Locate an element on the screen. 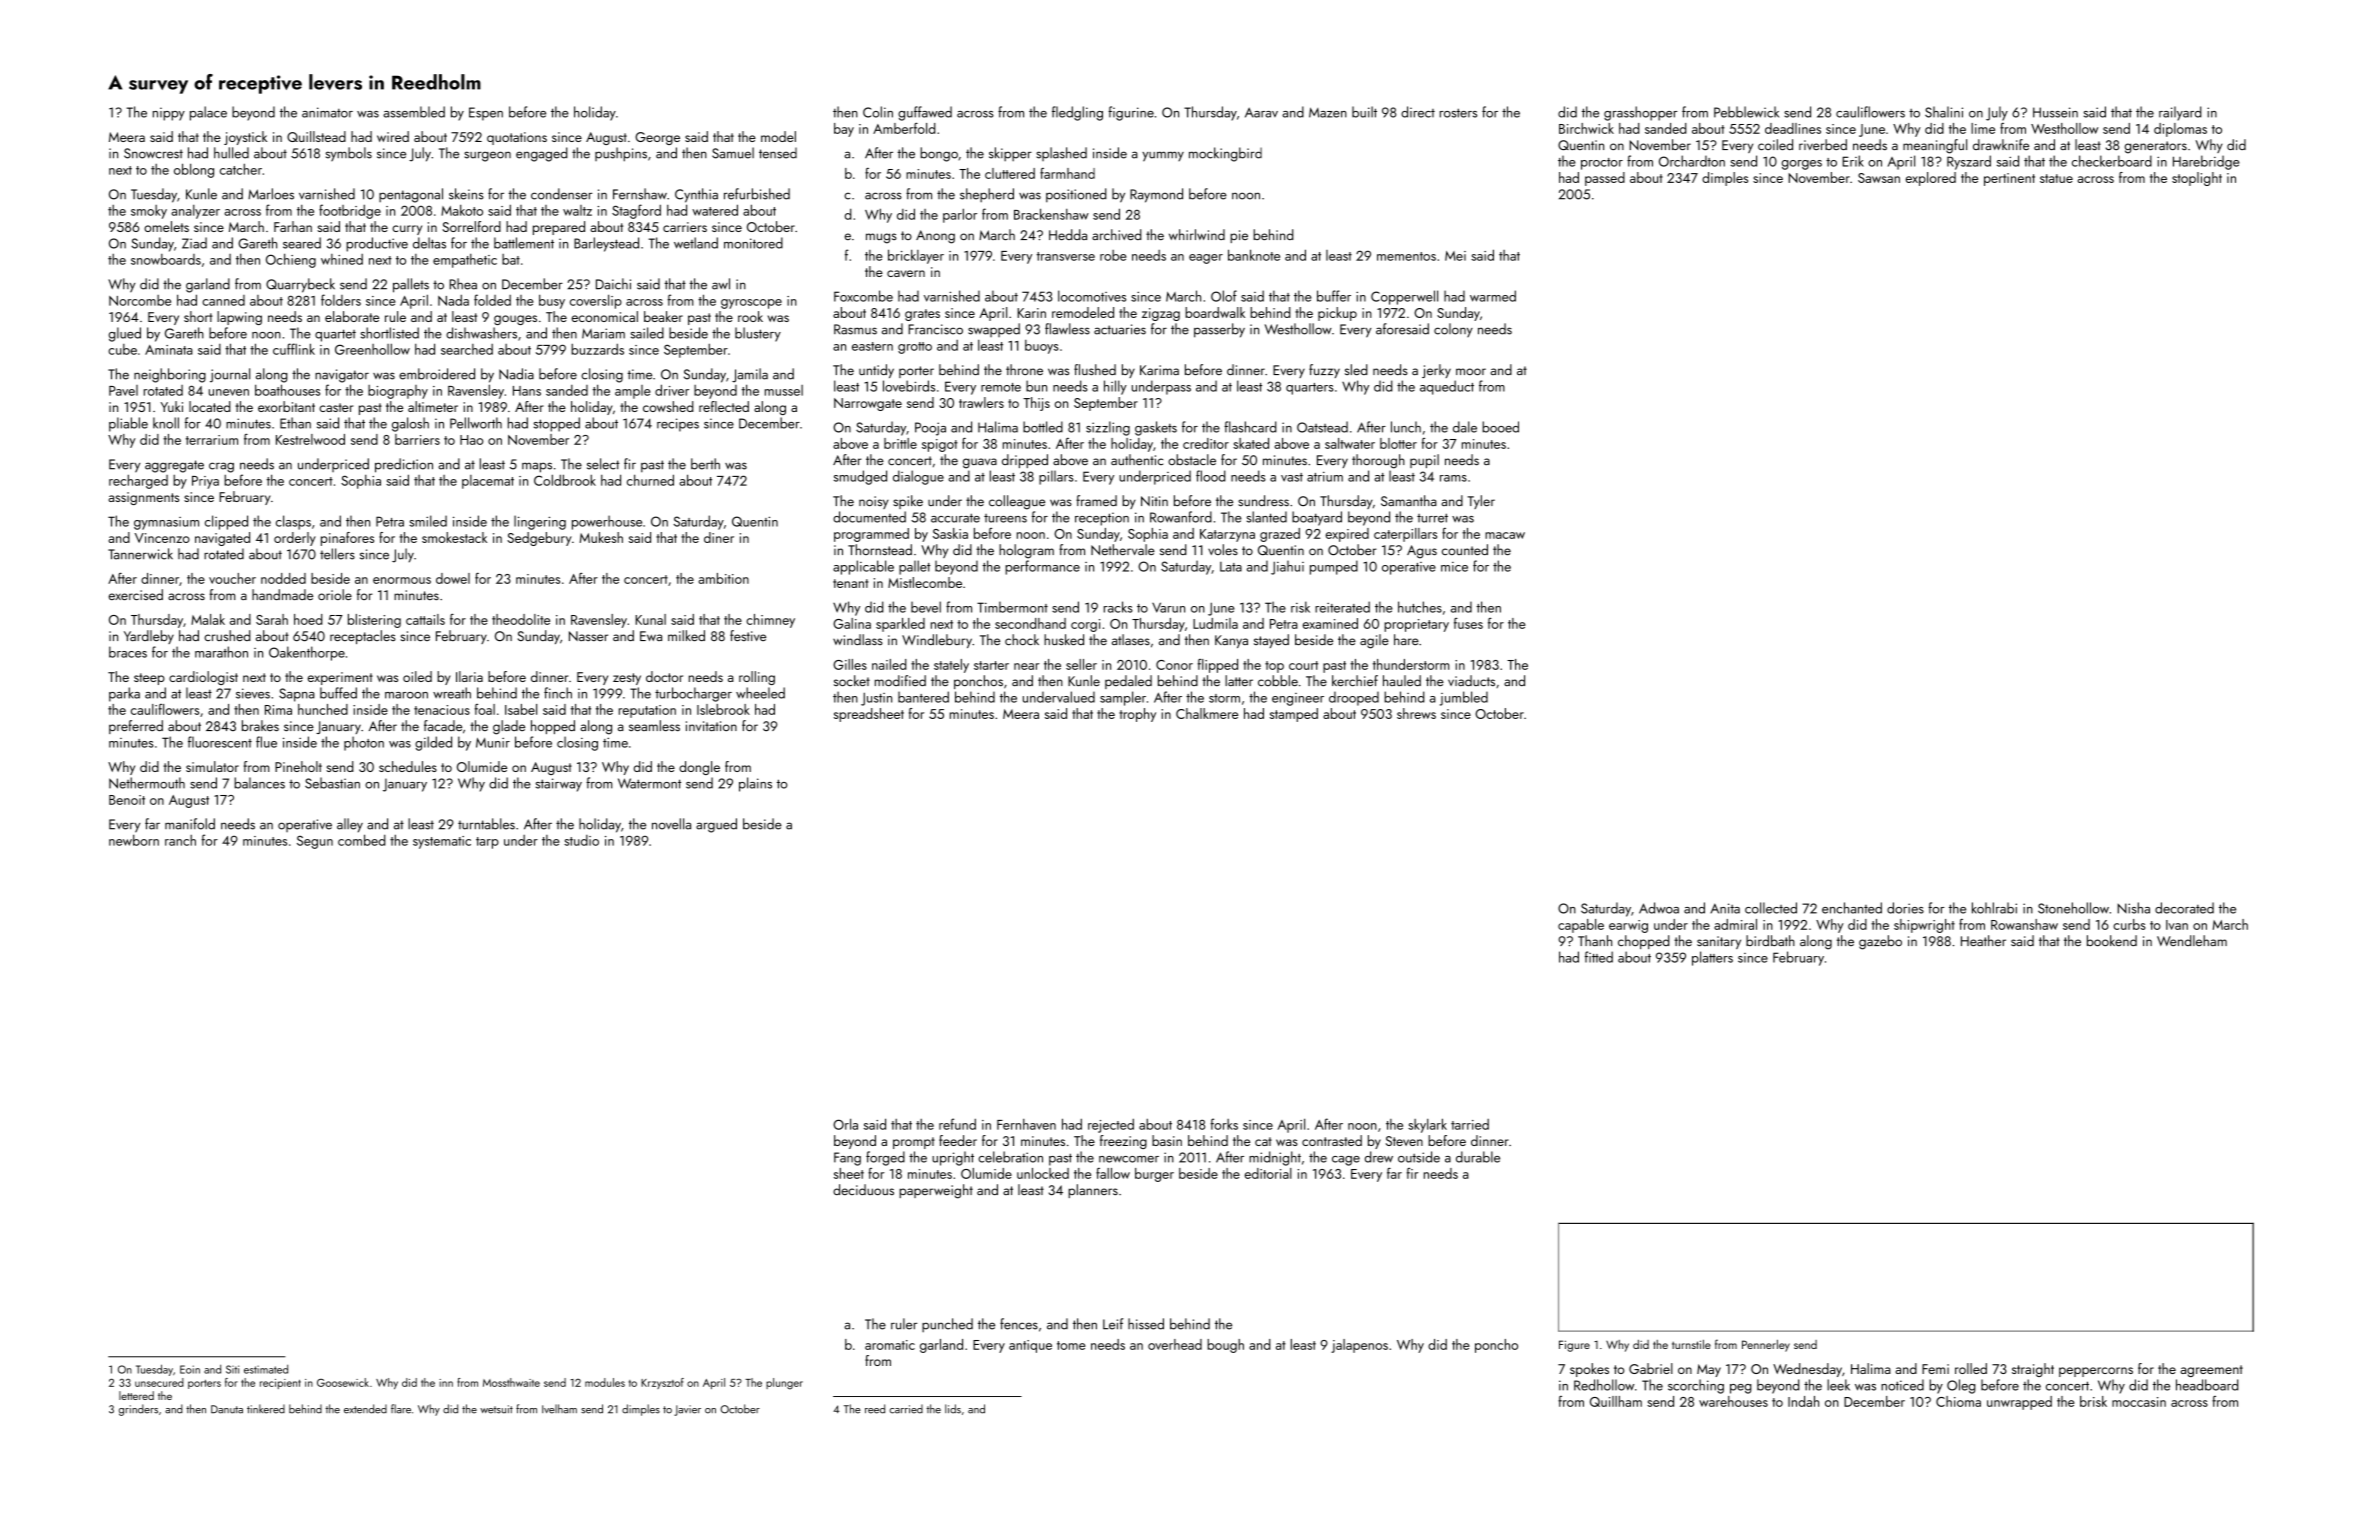 The height and width of the screenshot is (1528, 2362). Adwoa is located at coordinates (1659, 908).
